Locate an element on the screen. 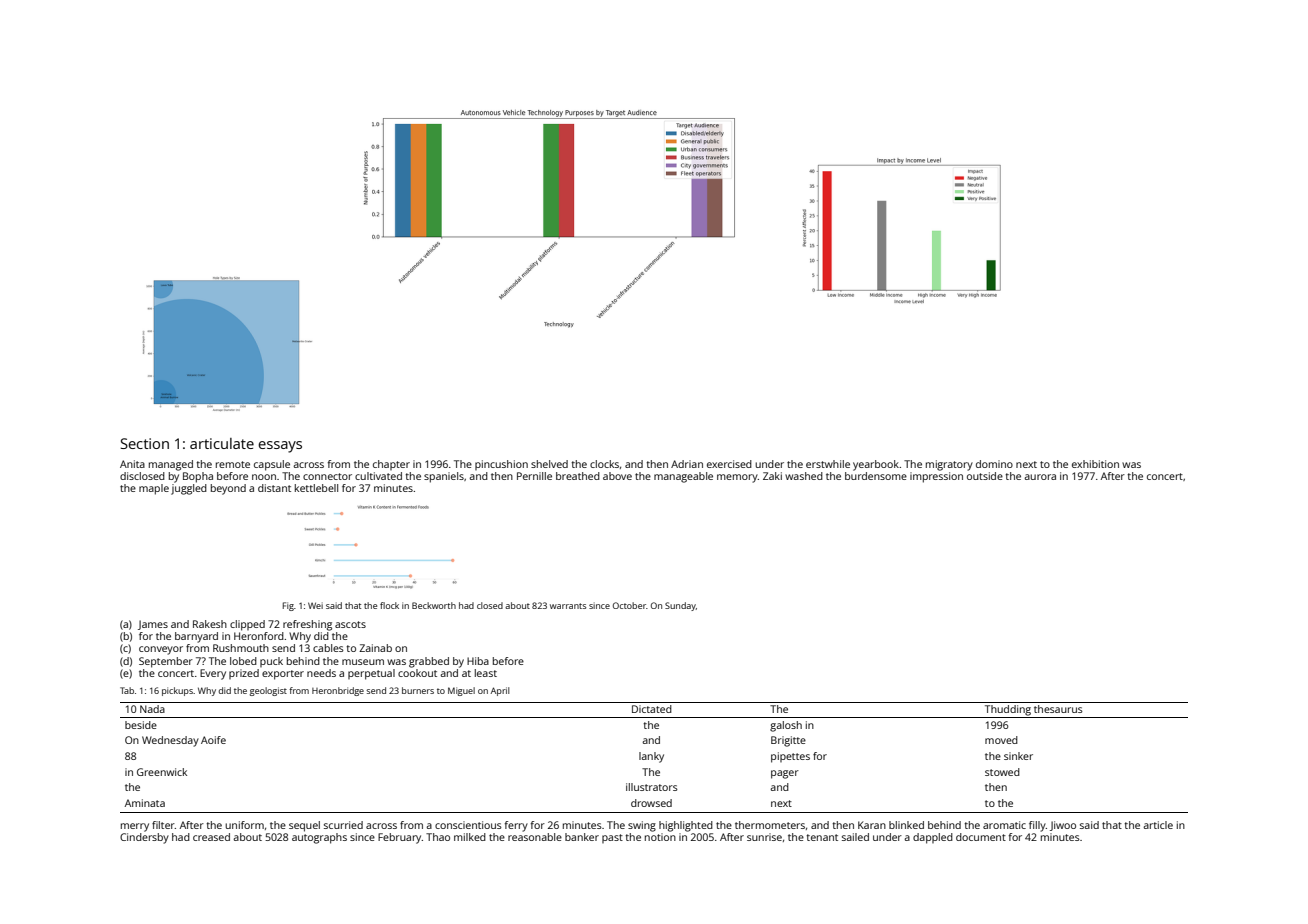 The height and width of the screenshot is (924, 1308). Beckworth is located at coordinates (434, 605).
